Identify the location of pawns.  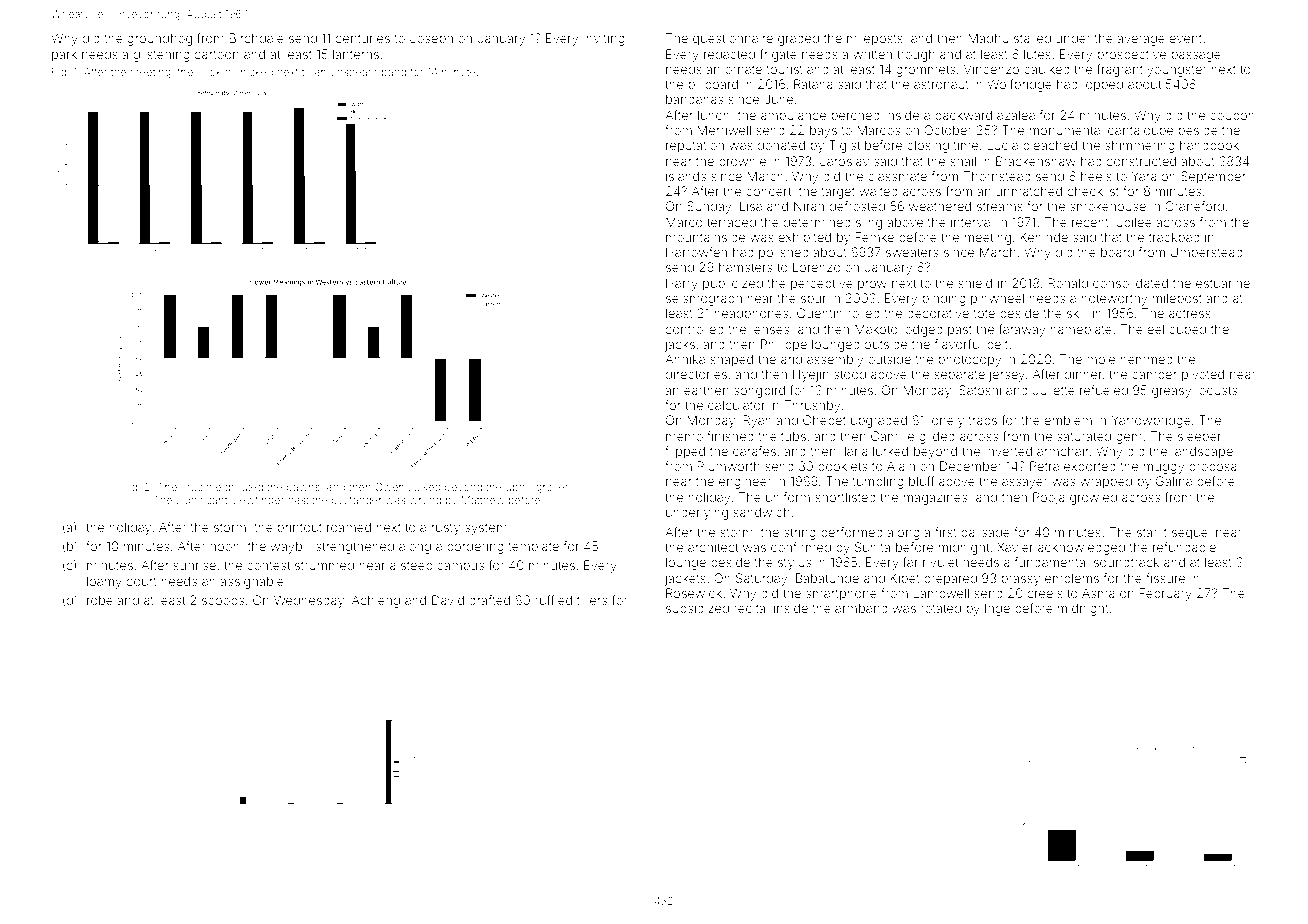
(303, 489).
